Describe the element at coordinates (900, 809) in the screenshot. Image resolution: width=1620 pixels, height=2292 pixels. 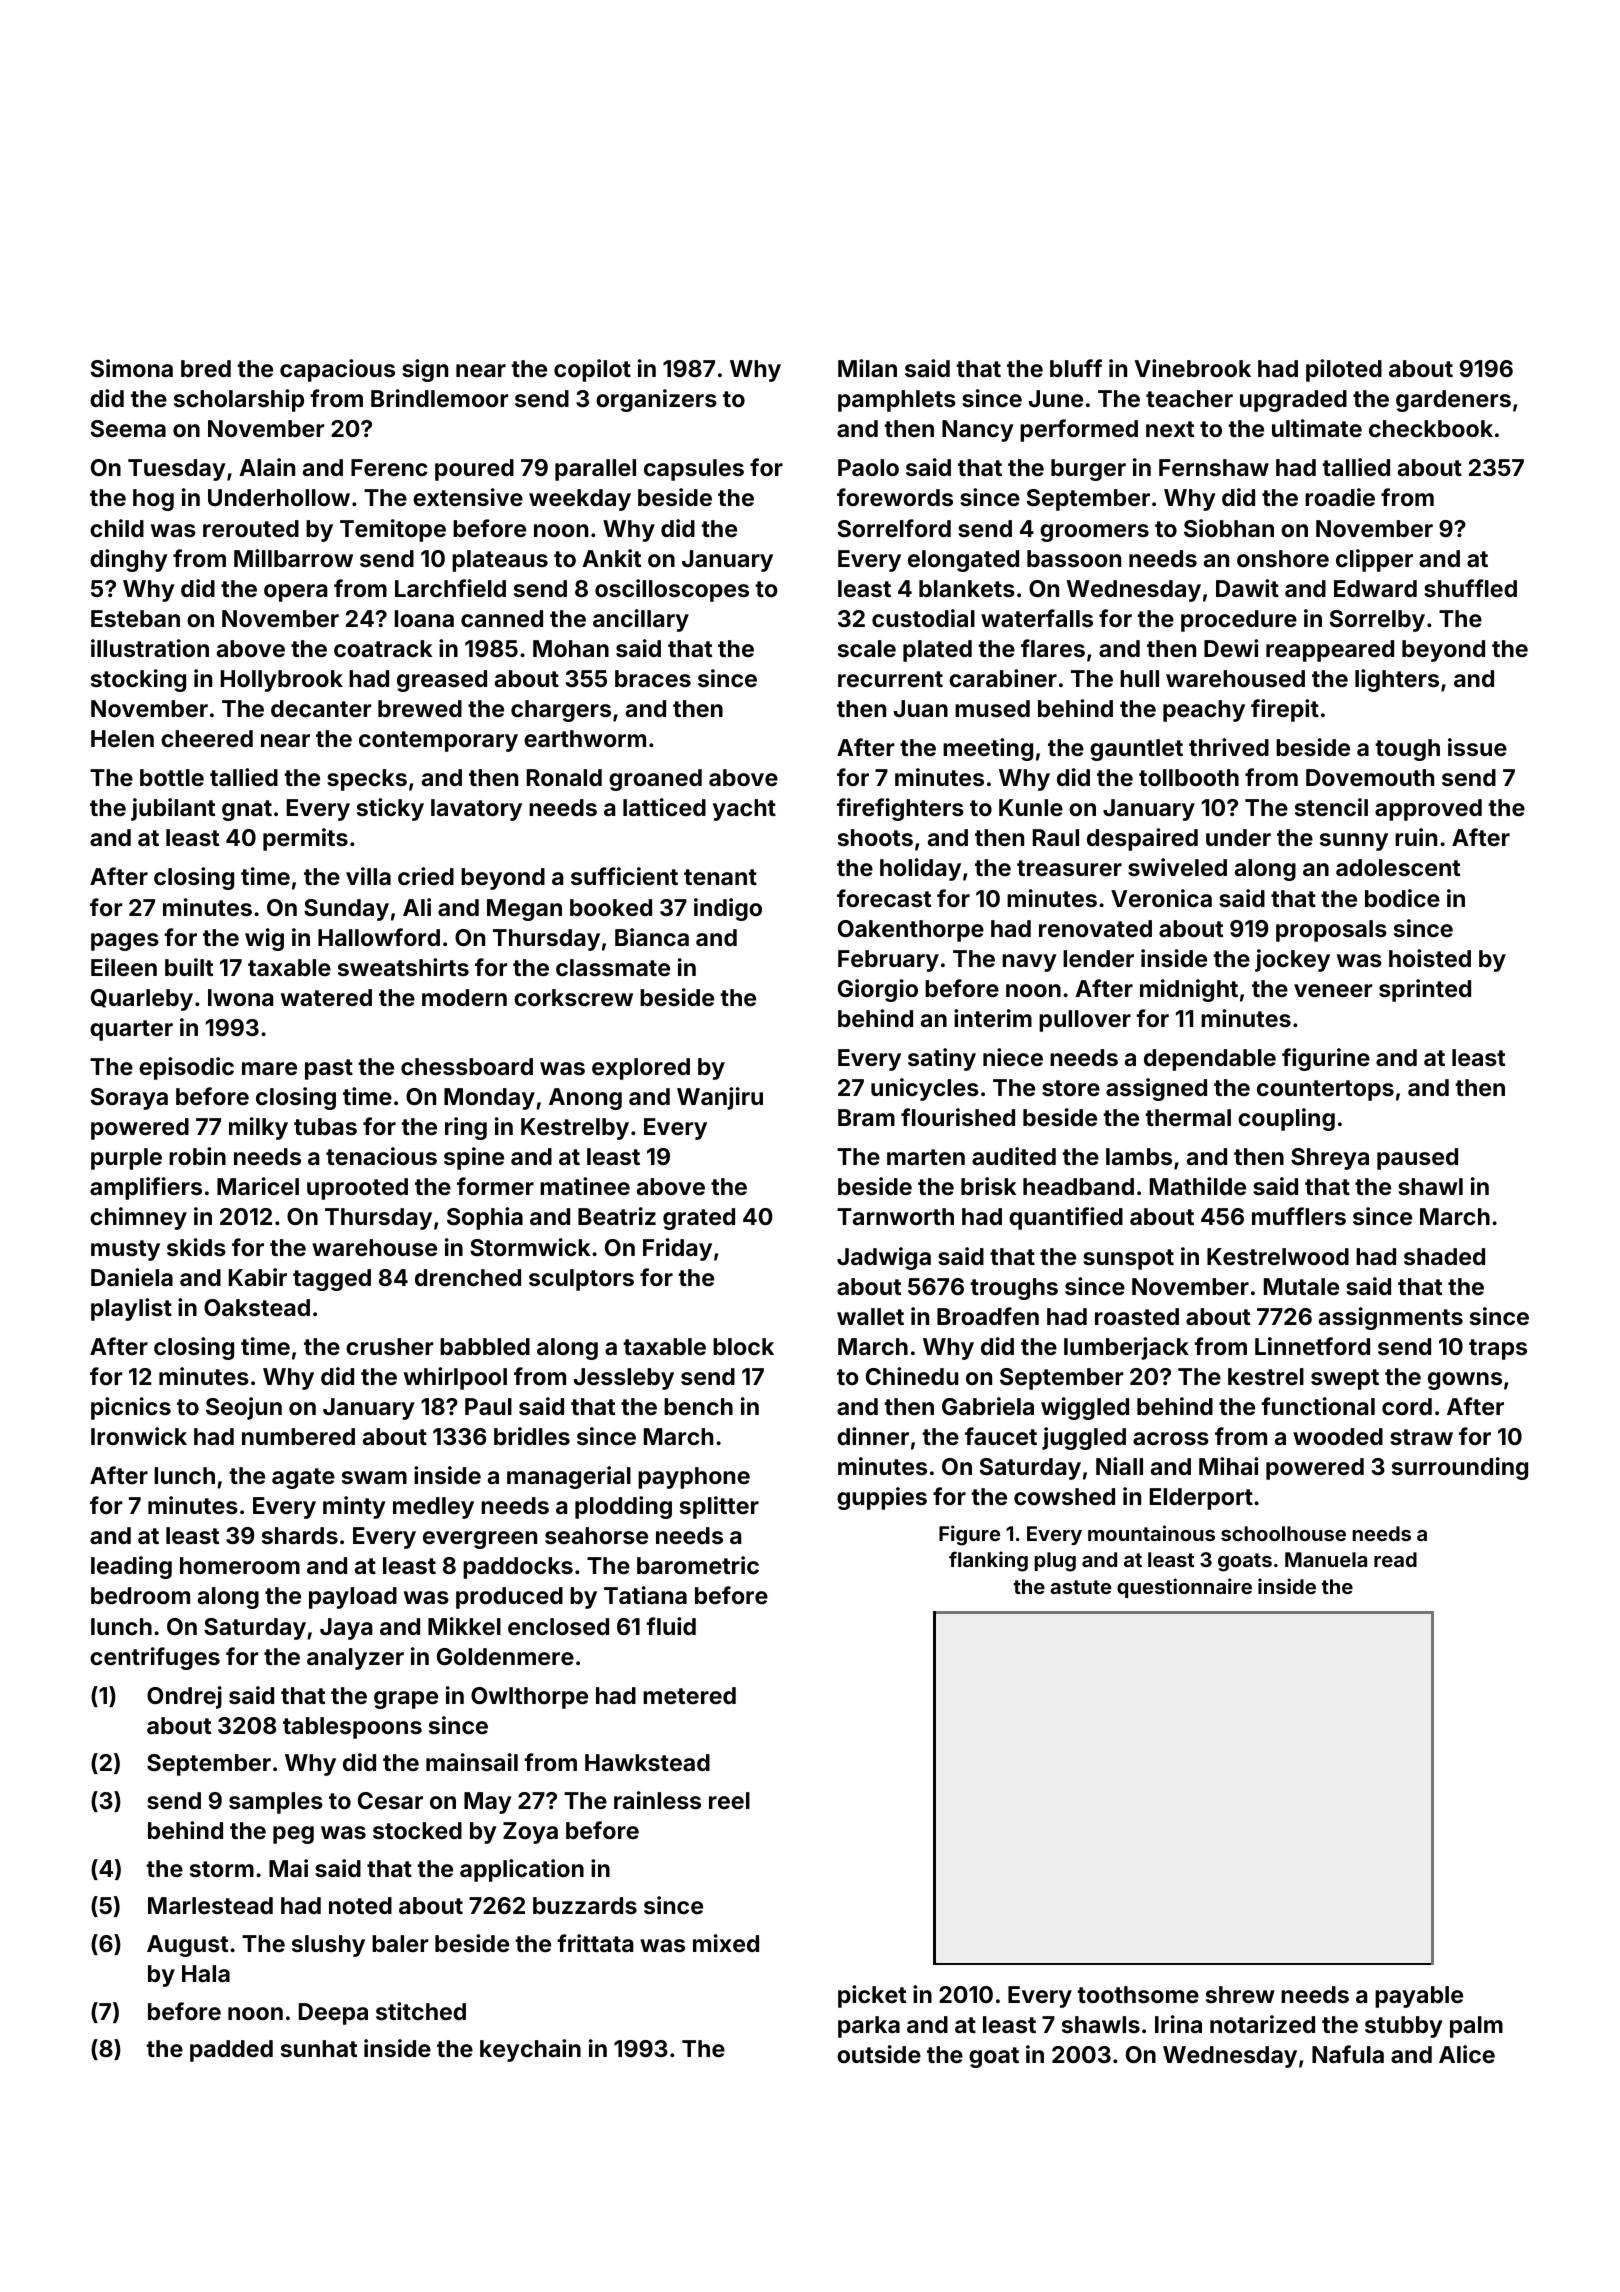
I see `firefighters` at that location.
